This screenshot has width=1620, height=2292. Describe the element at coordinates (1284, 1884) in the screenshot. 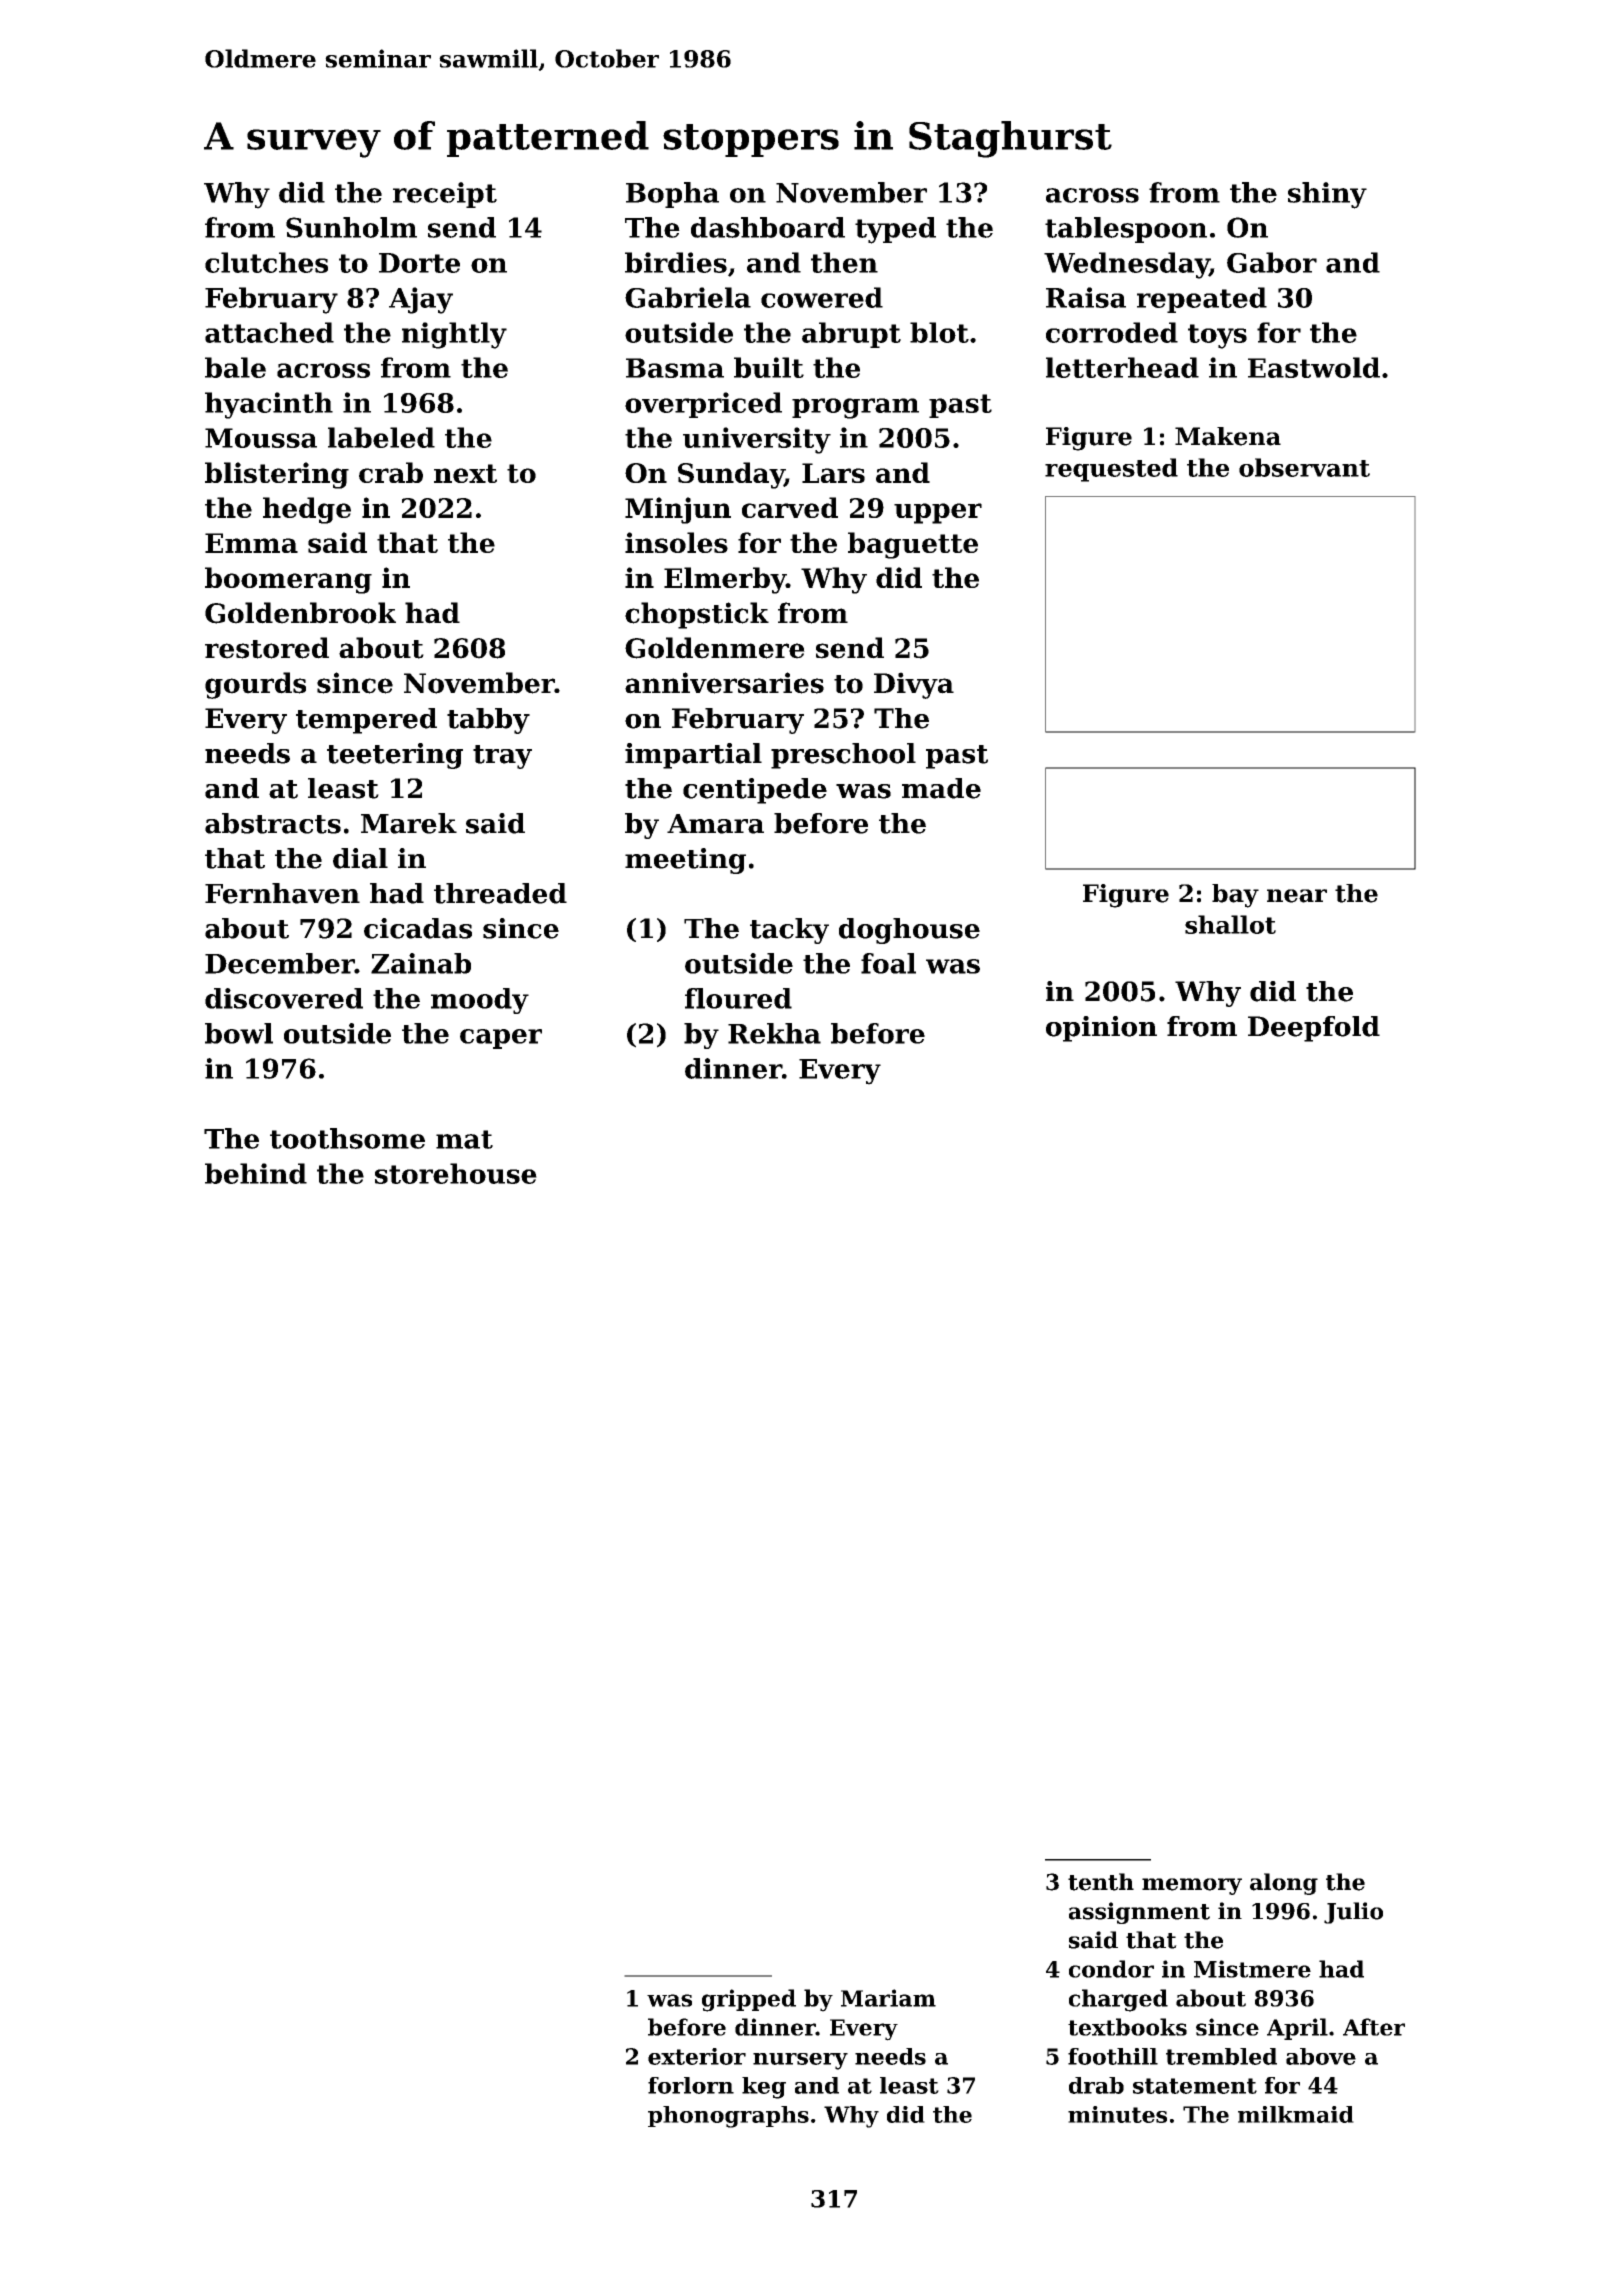

I see `along` at that location.
